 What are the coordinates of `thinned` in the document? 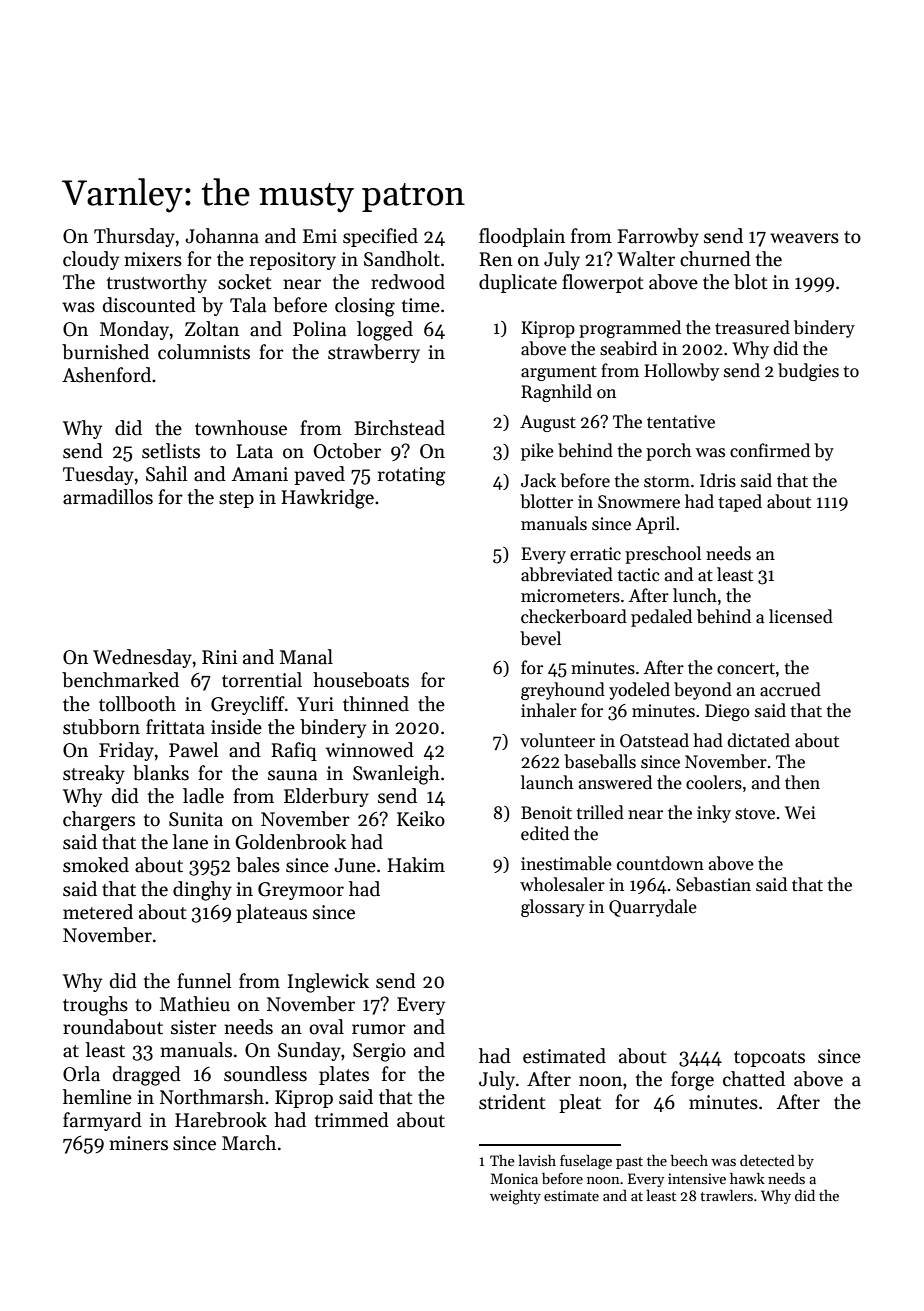 It's located at (376, 704).
